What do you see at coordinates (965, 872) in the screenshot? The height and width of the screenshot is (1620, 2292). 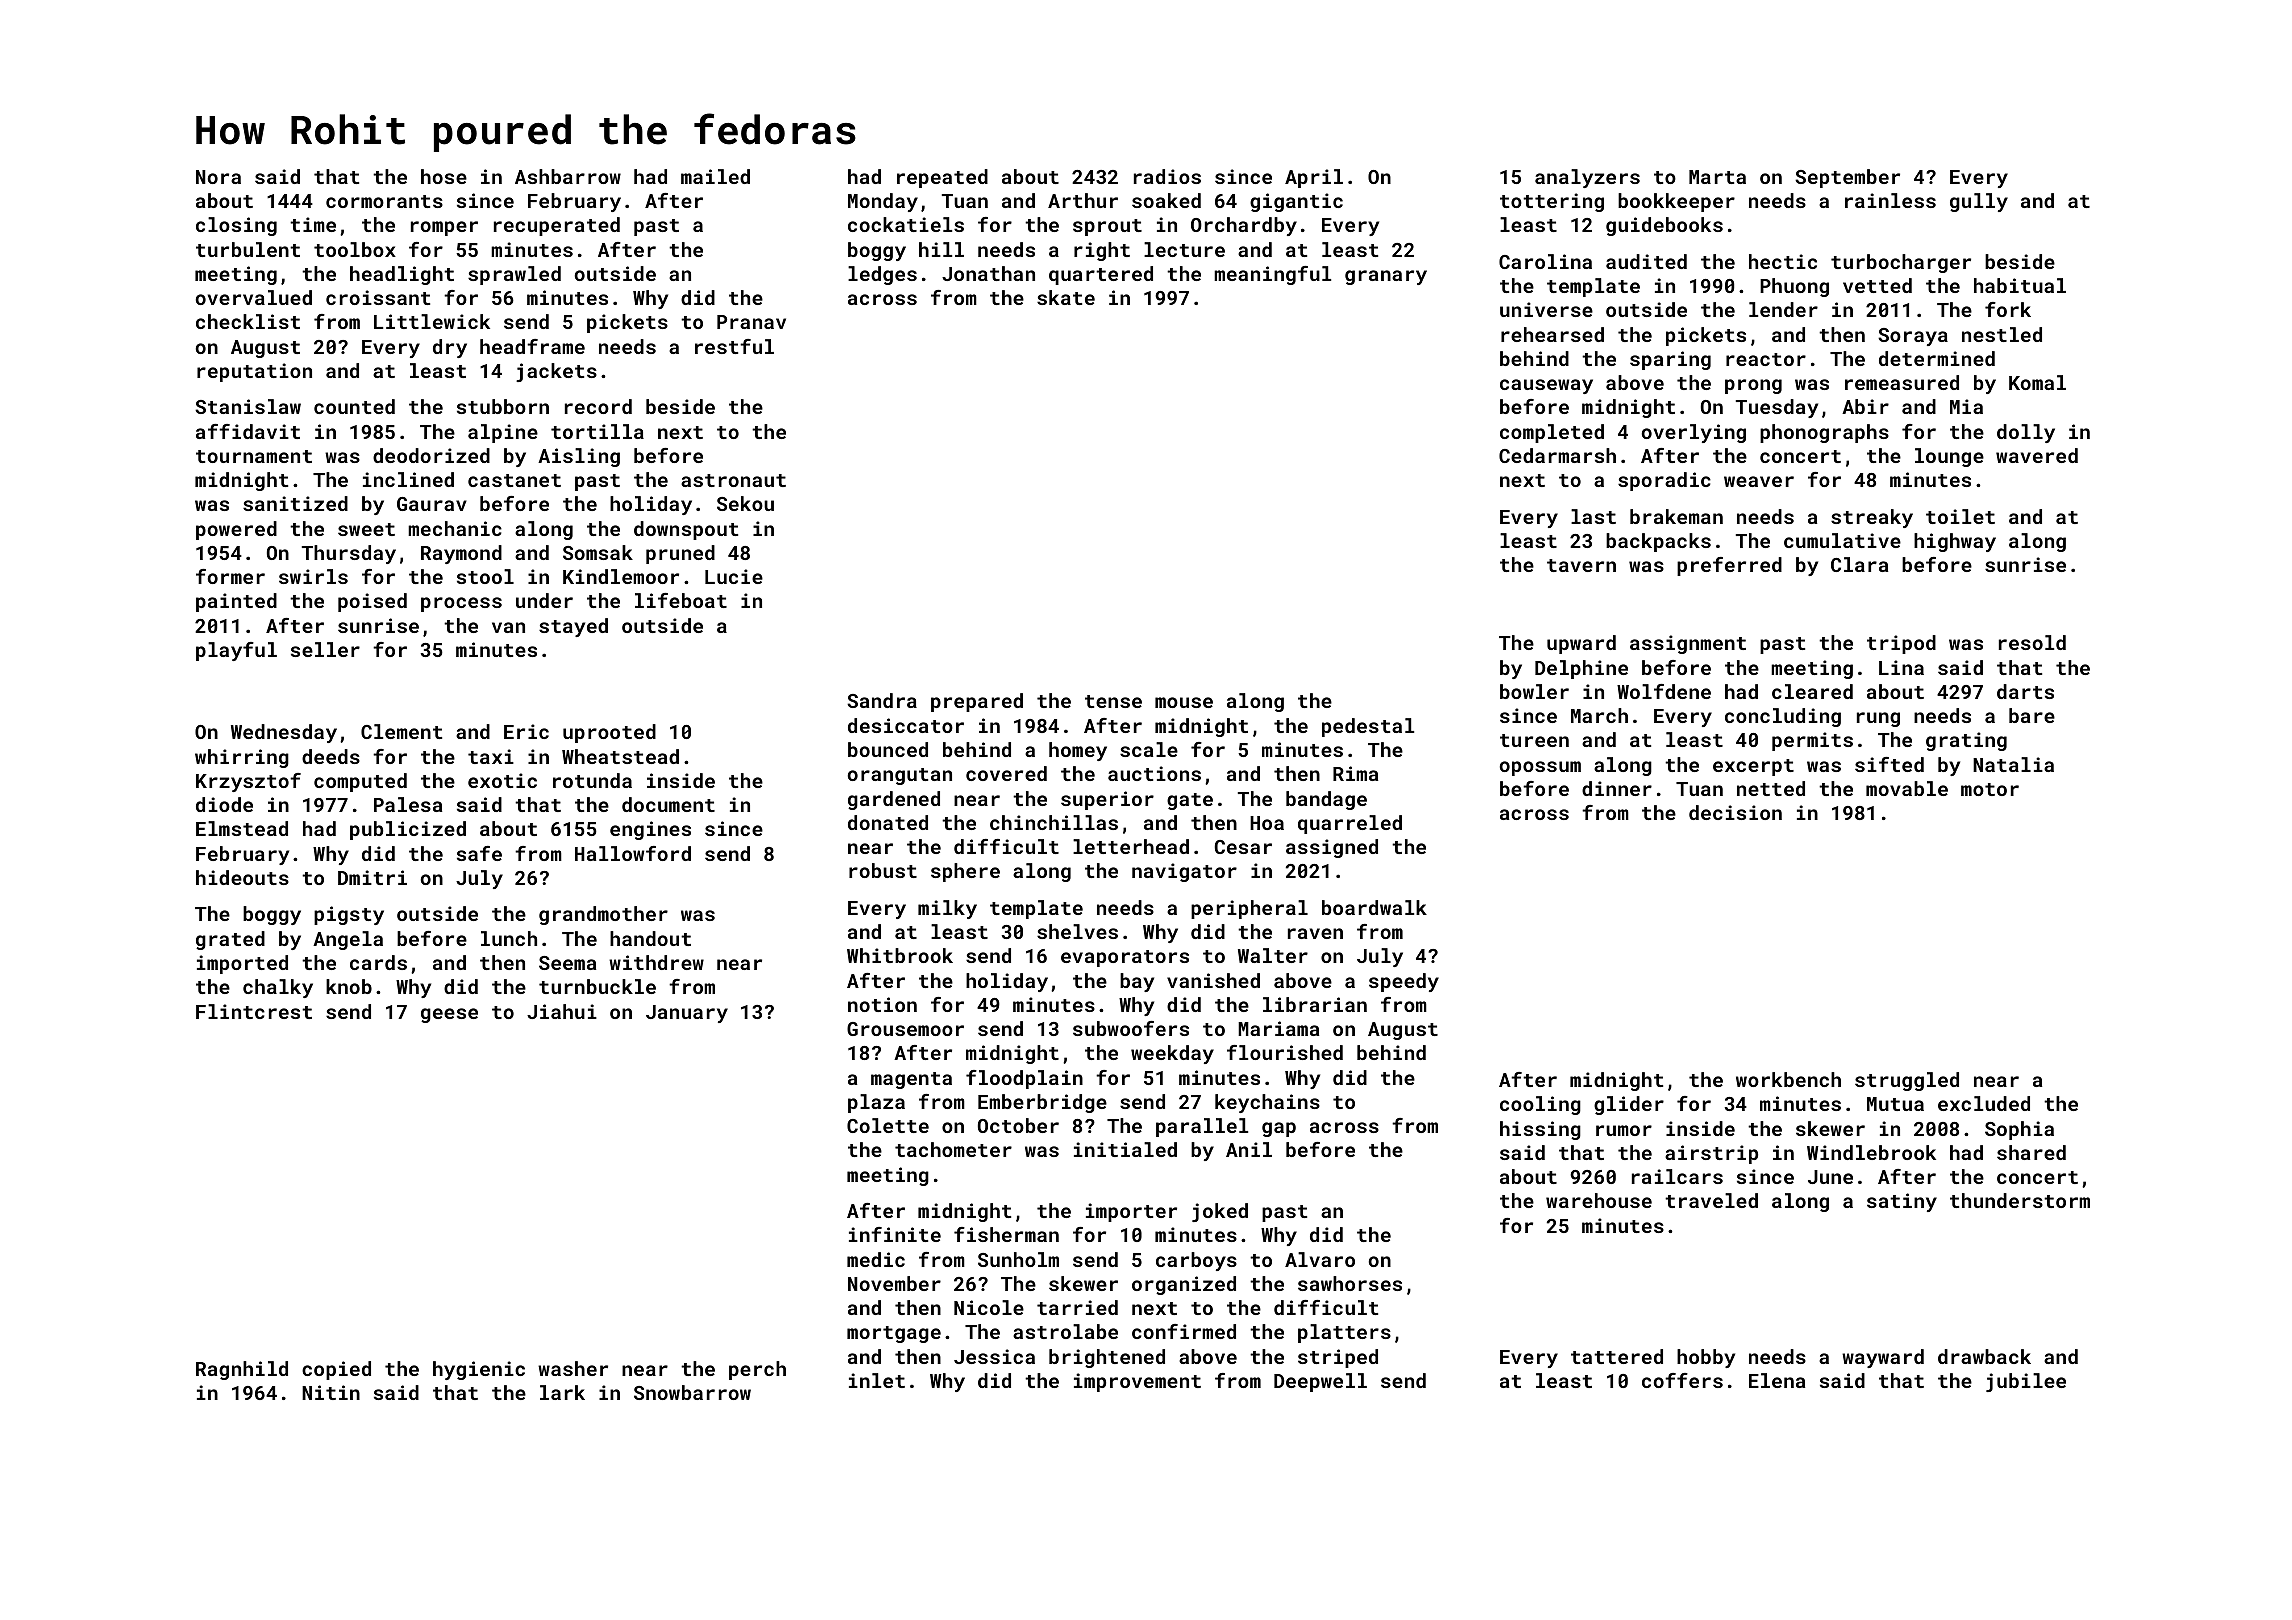 I see `sphere` at bounding box center [965, 872].
